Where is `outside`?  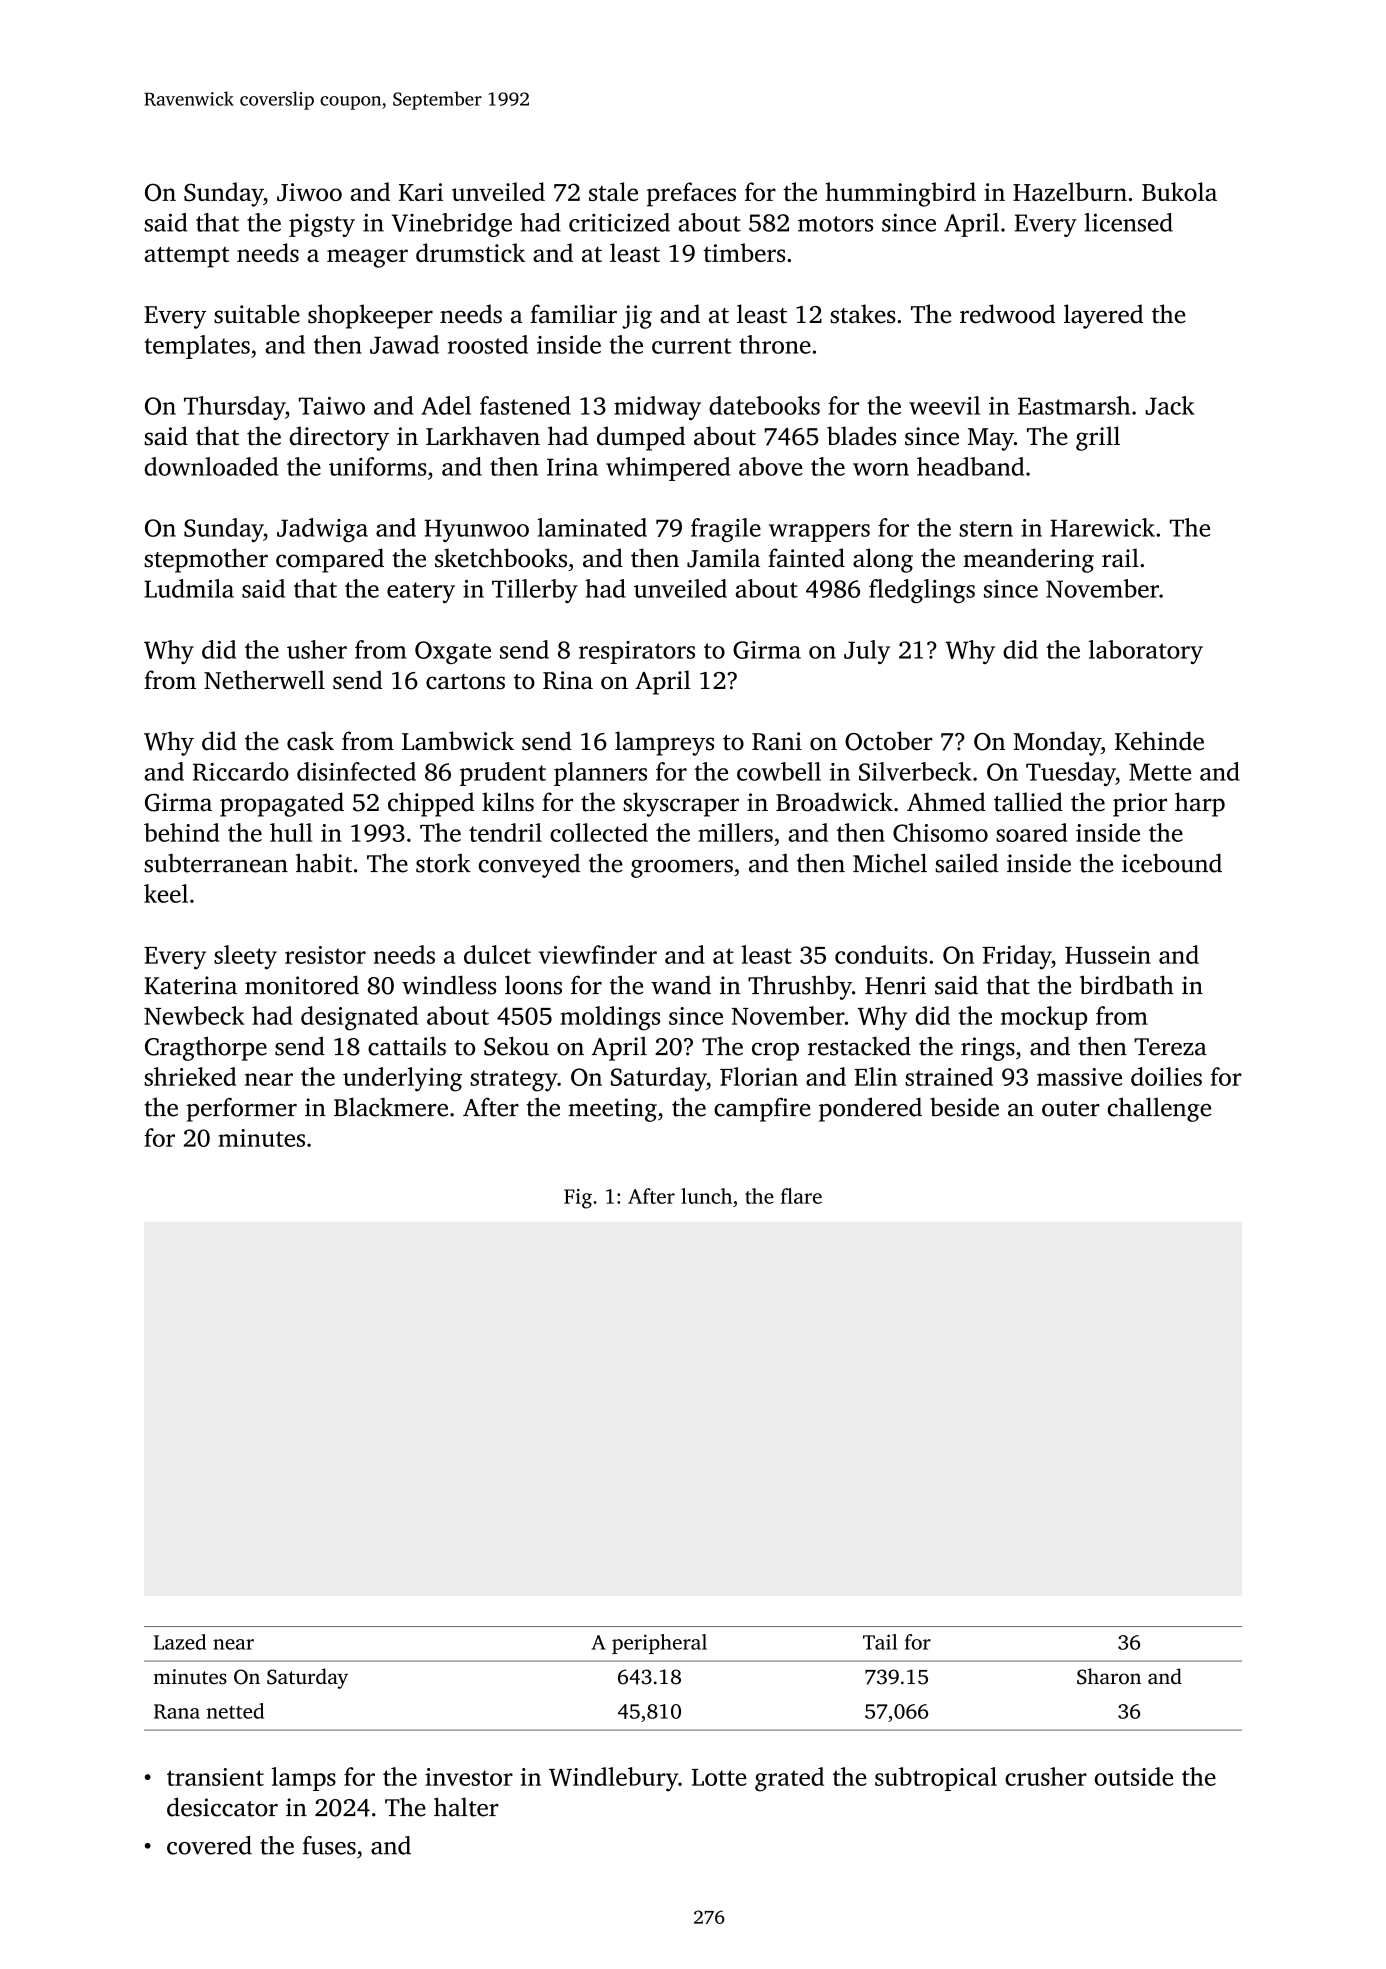
outside is located at coordinates (1133, 1776).
